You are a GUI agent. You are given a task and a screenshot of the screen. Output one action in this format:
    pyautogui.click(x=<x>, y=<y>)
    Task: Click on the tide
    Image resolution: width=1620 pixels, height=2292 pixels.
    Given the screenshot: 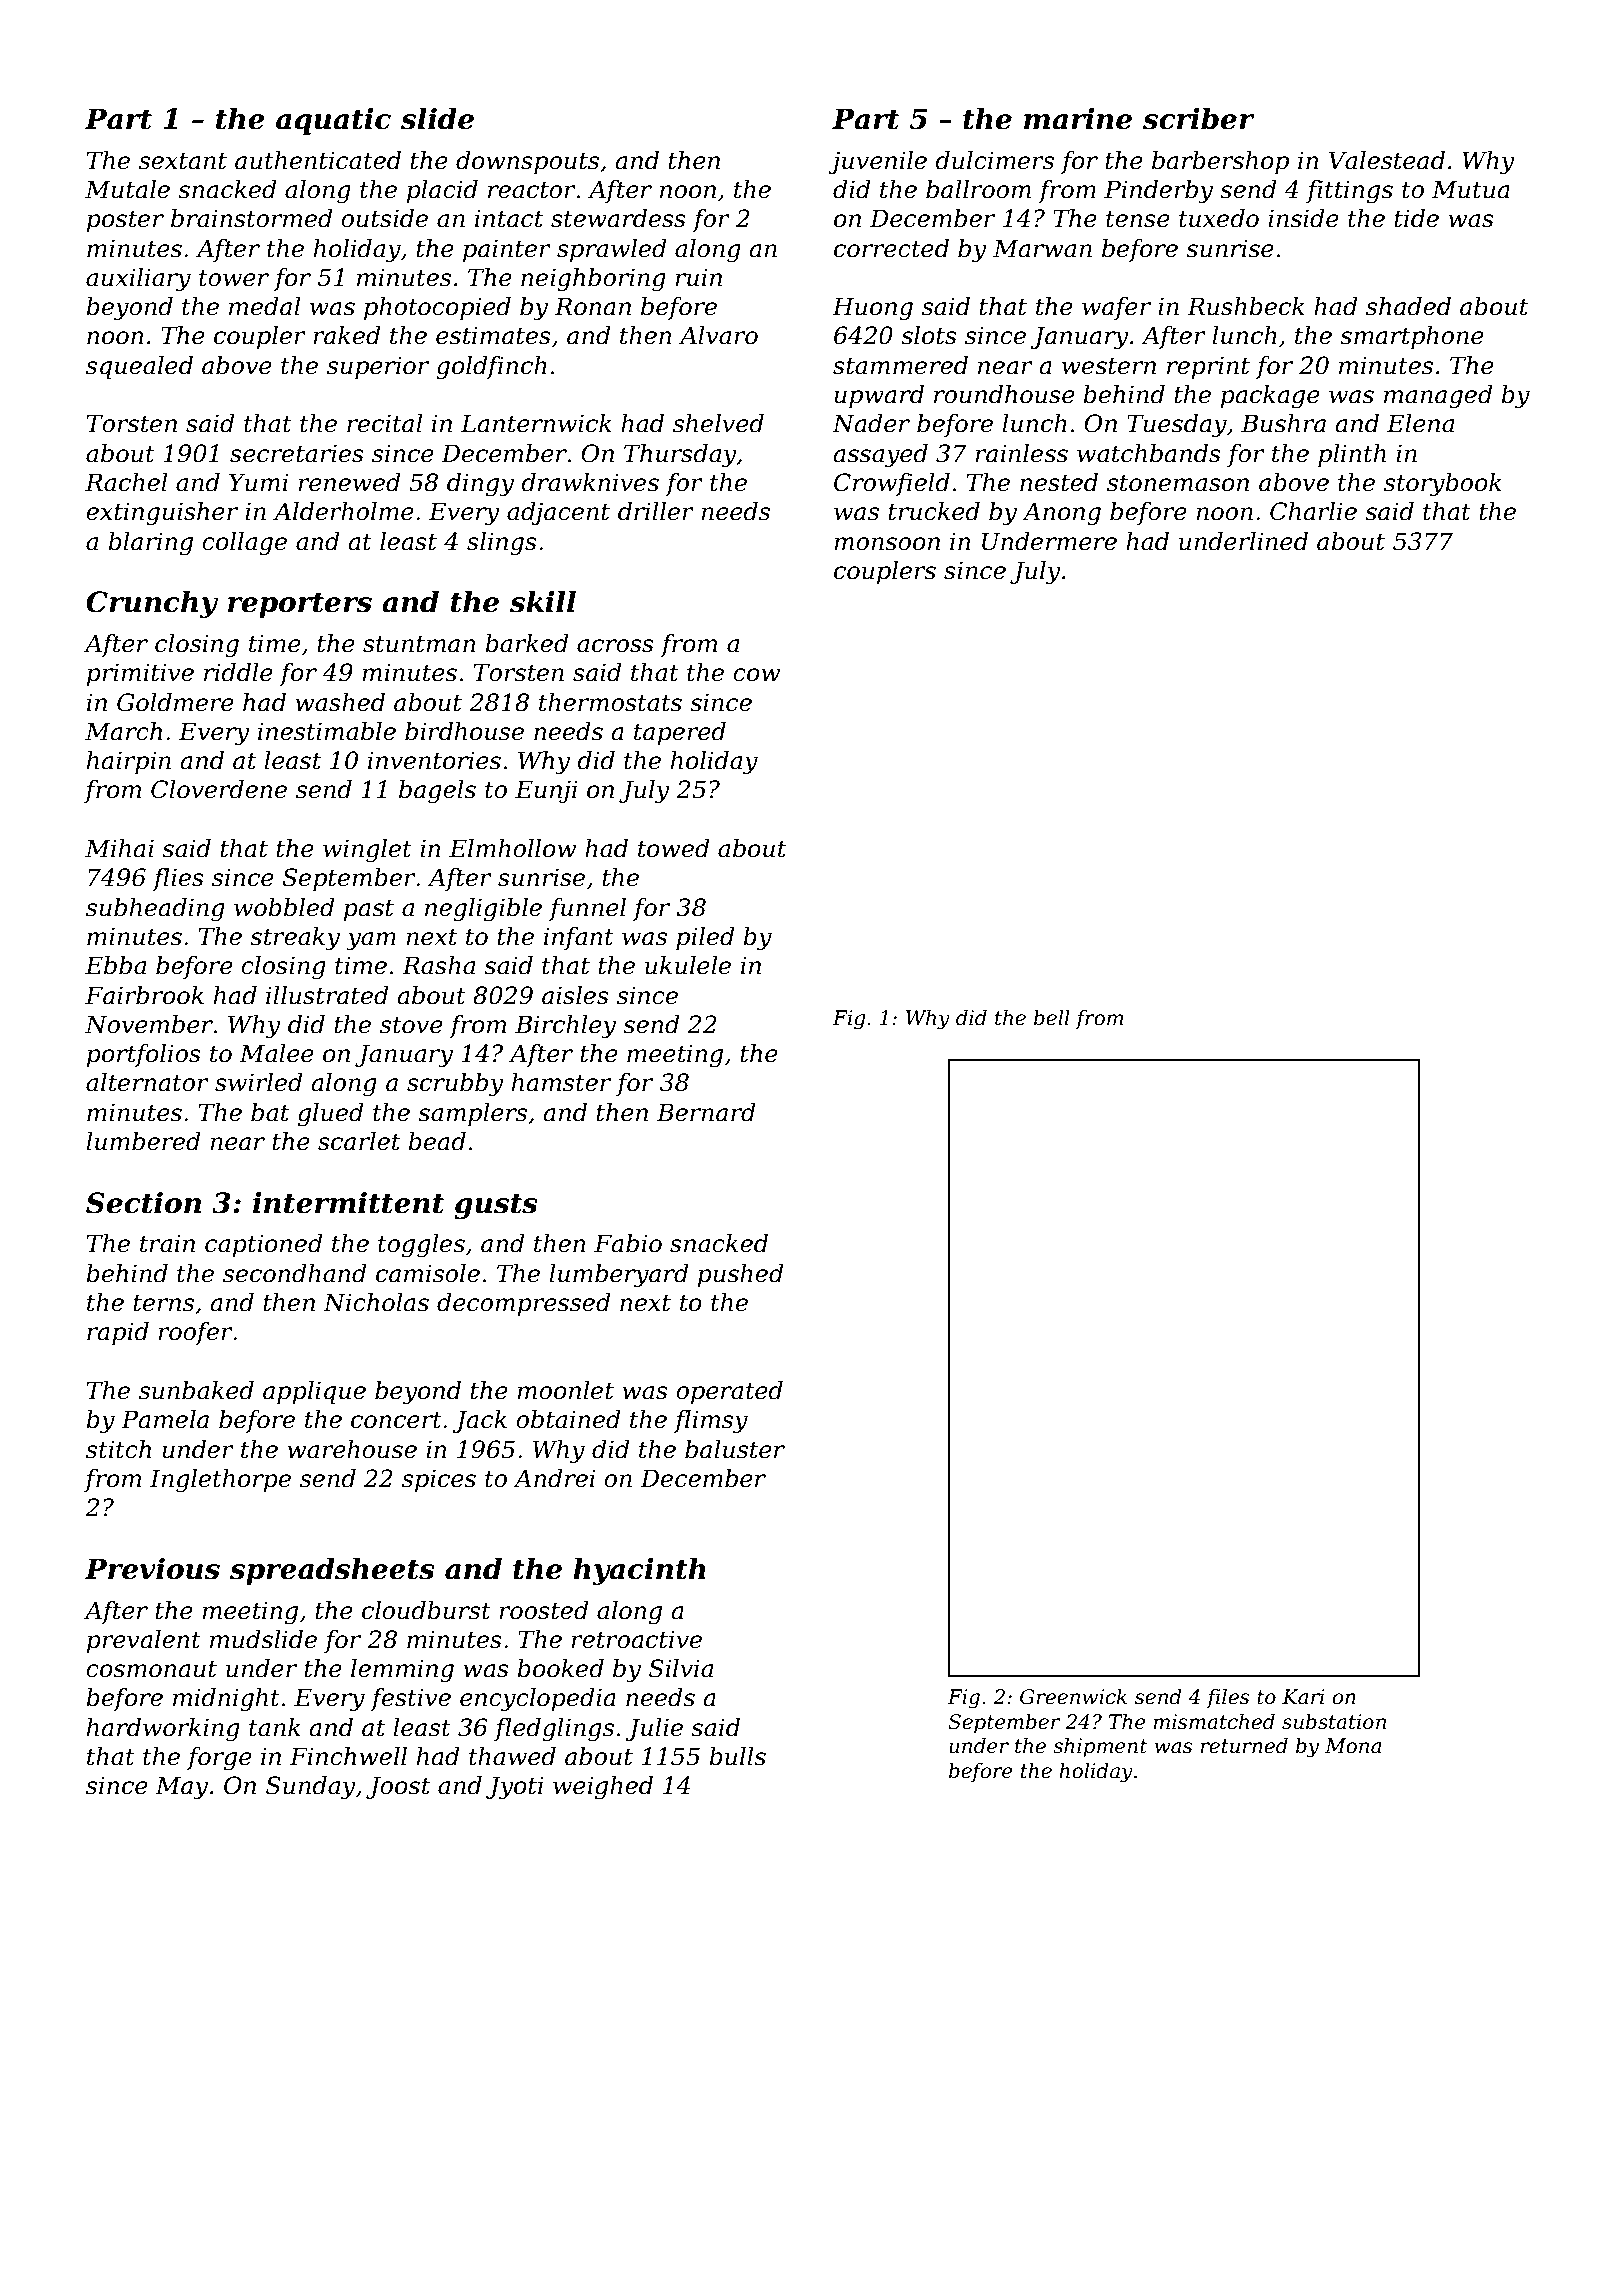 What is the action you would take?
    pyautogui.click(x=1416, y=218)
